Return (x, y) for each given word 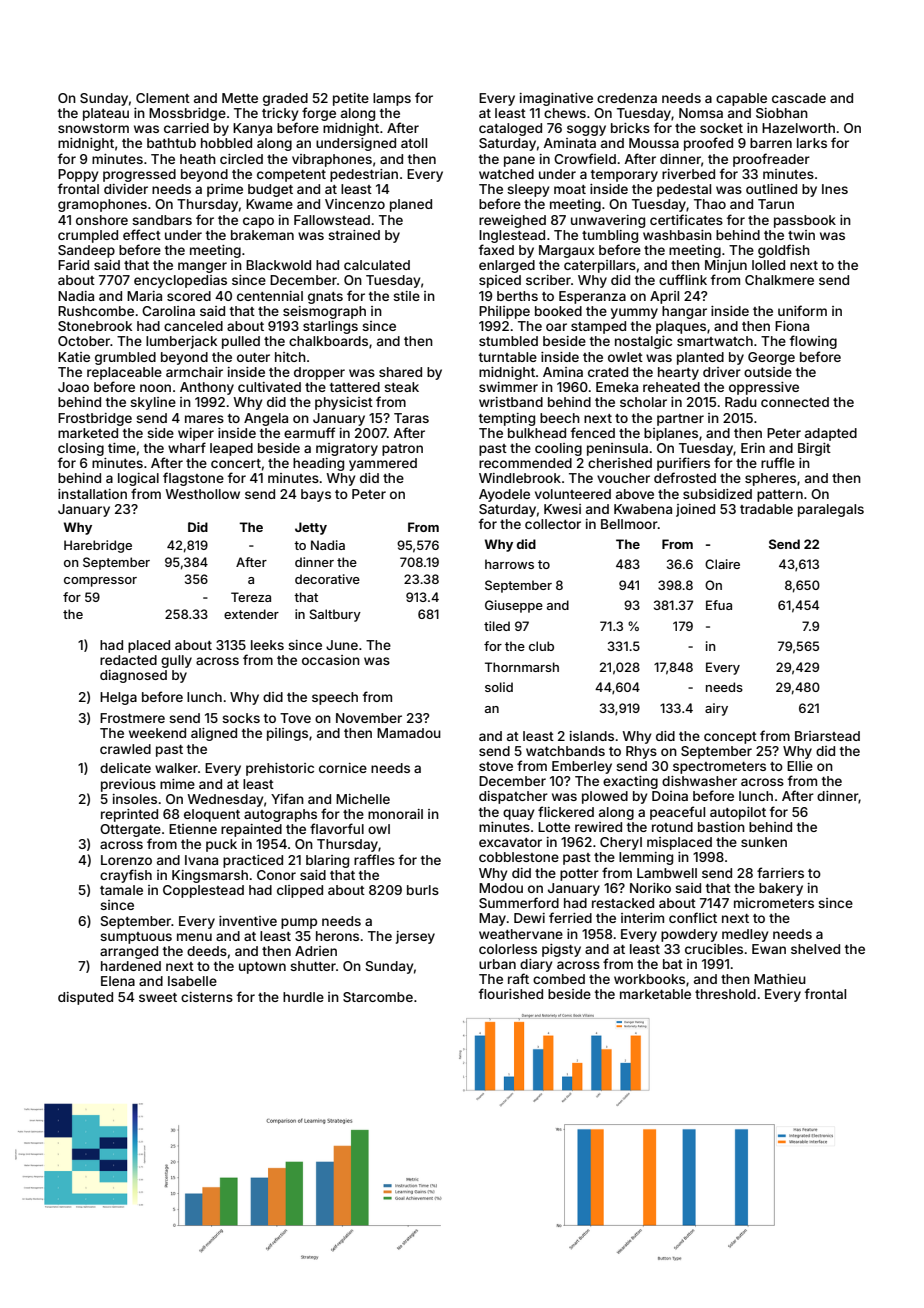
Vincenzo (355, 204)
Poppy (78, 175)
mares (204, 419)
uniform (802, 310)
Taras (411, 418)
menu (194, 937)
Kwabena (643, 509)
